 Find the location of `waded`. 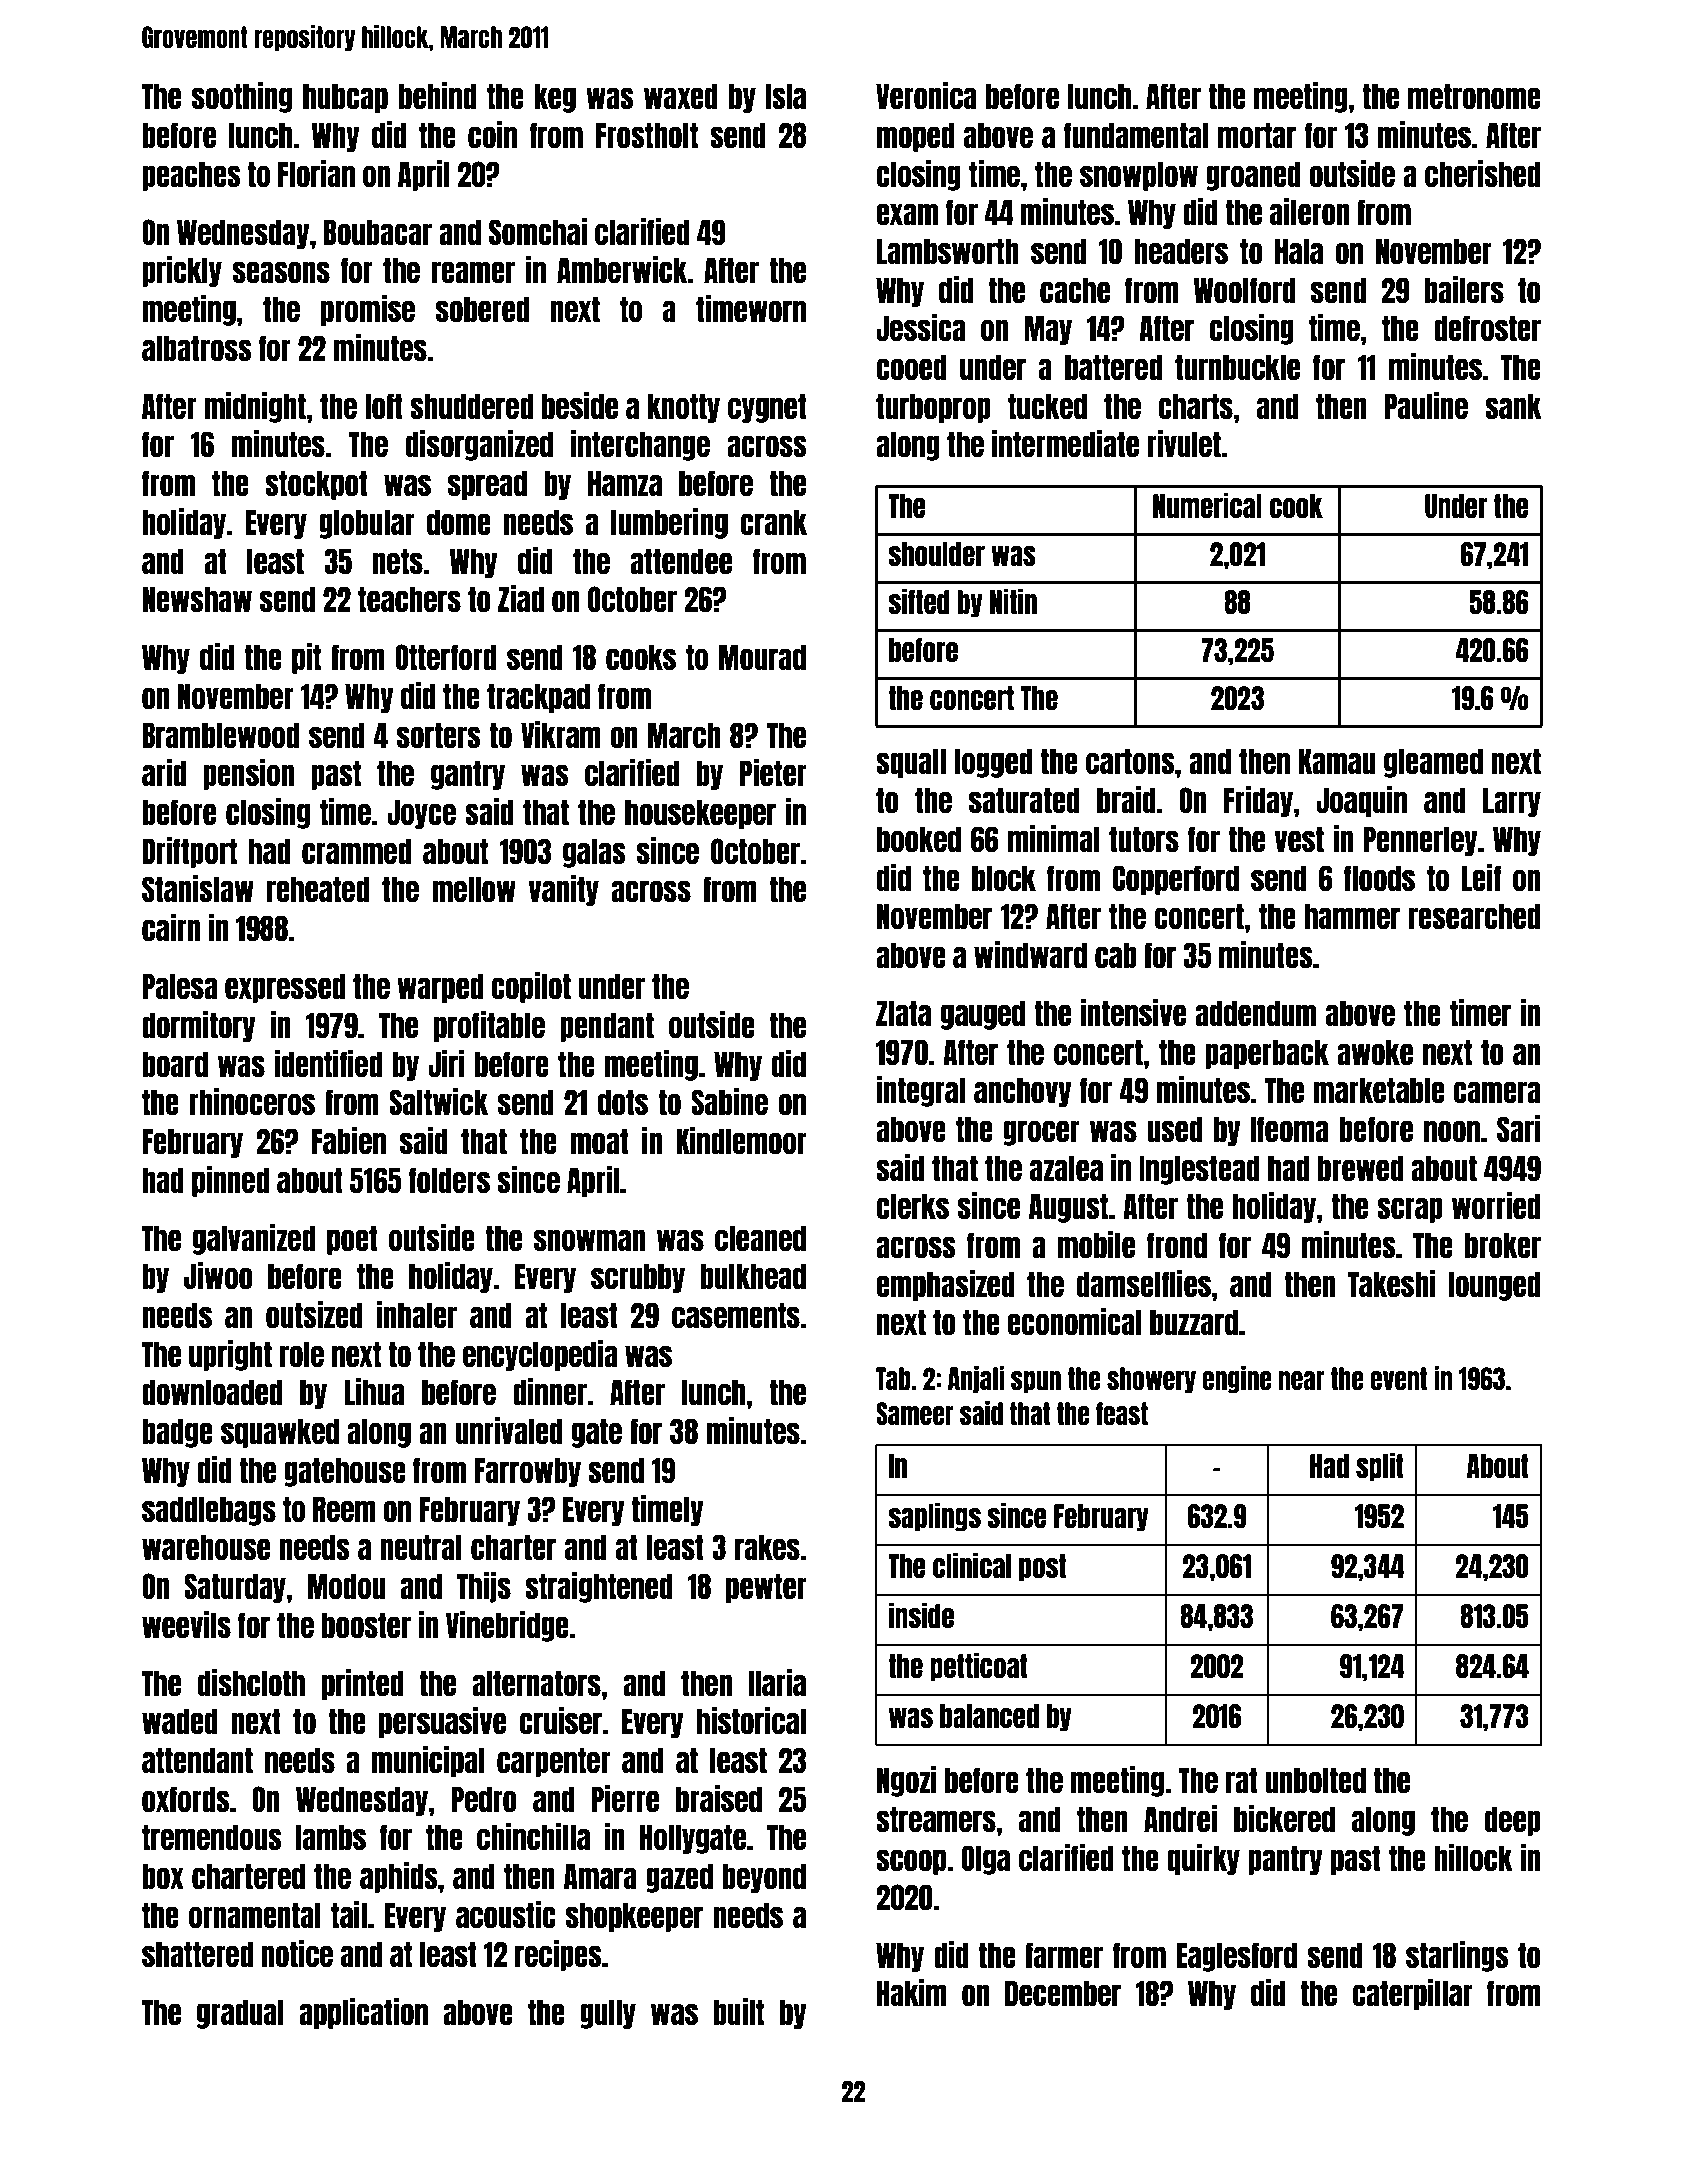

waded is located at coordinates (180, 1721).
